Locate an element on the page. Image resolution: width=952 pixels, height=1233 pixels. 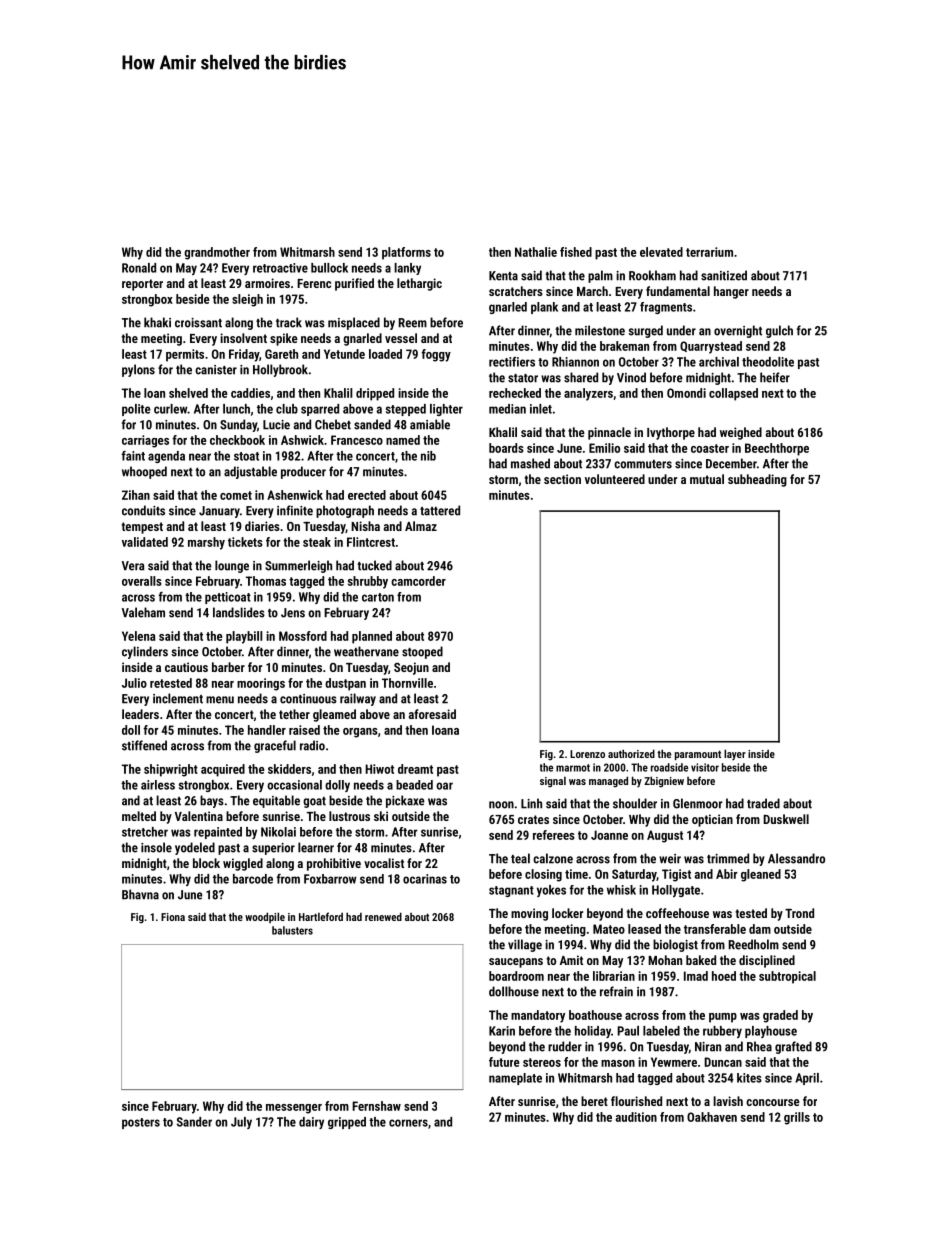
Beechthorpe is located at coordinates (777, 449).
